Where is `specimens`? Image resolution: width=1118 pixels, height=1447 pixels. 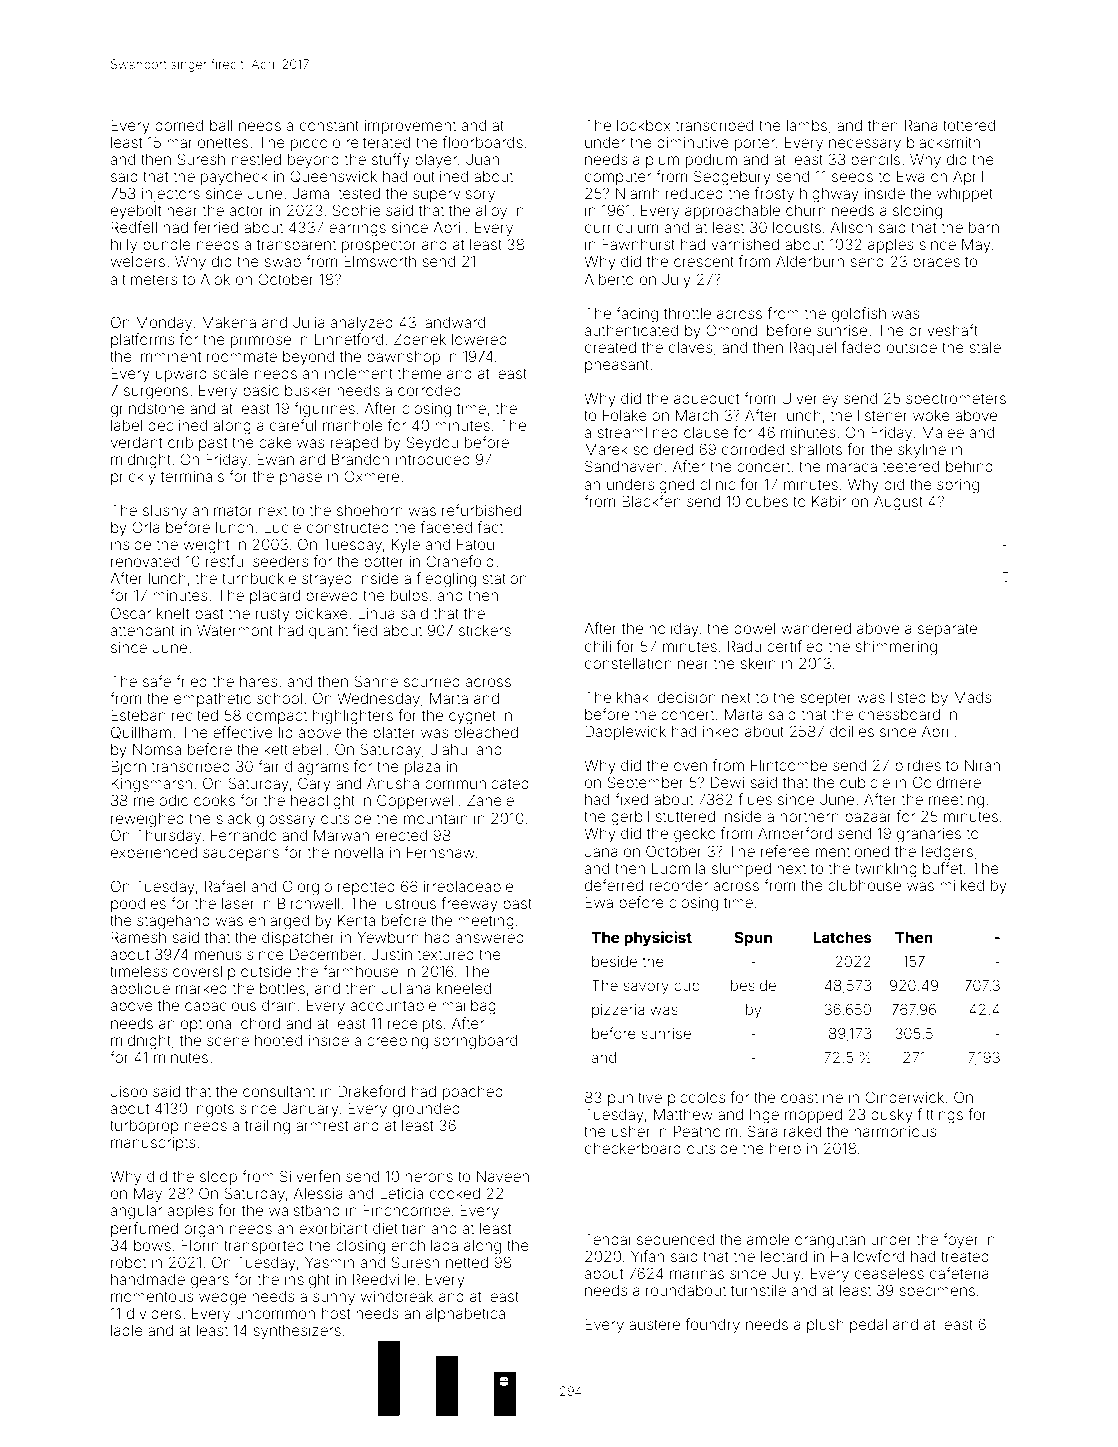
specimens is located at coordinates (937, 1292).
